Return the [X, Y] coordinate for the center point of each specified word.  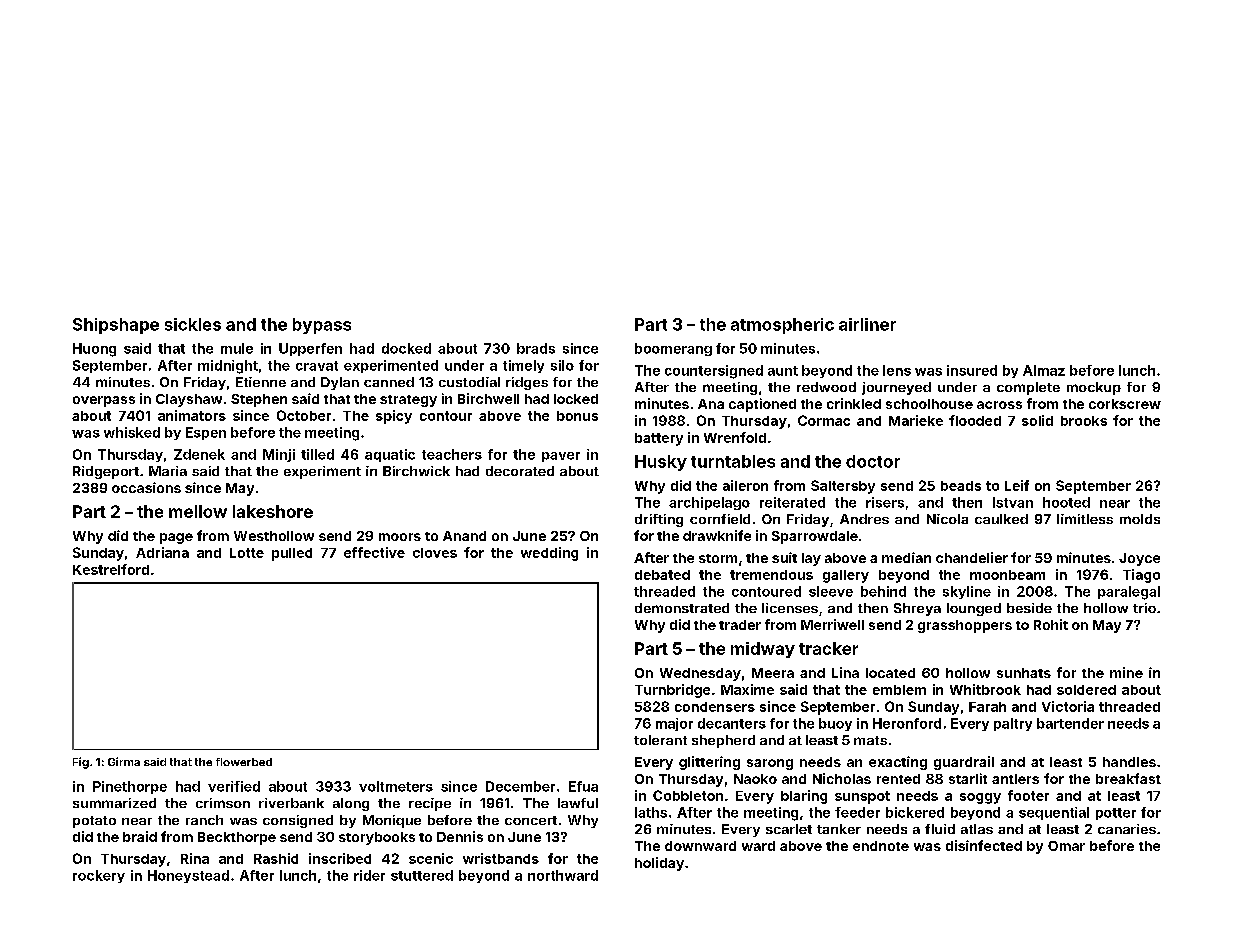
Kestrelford [111, 569]
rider [369, 875]
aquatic [390, 455]
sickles [193, 324]
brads [536, 348]
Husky [661, 463]
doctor [873, 461]
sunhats [1024, 673]
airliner [867, 324]
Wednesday [700, 674]
